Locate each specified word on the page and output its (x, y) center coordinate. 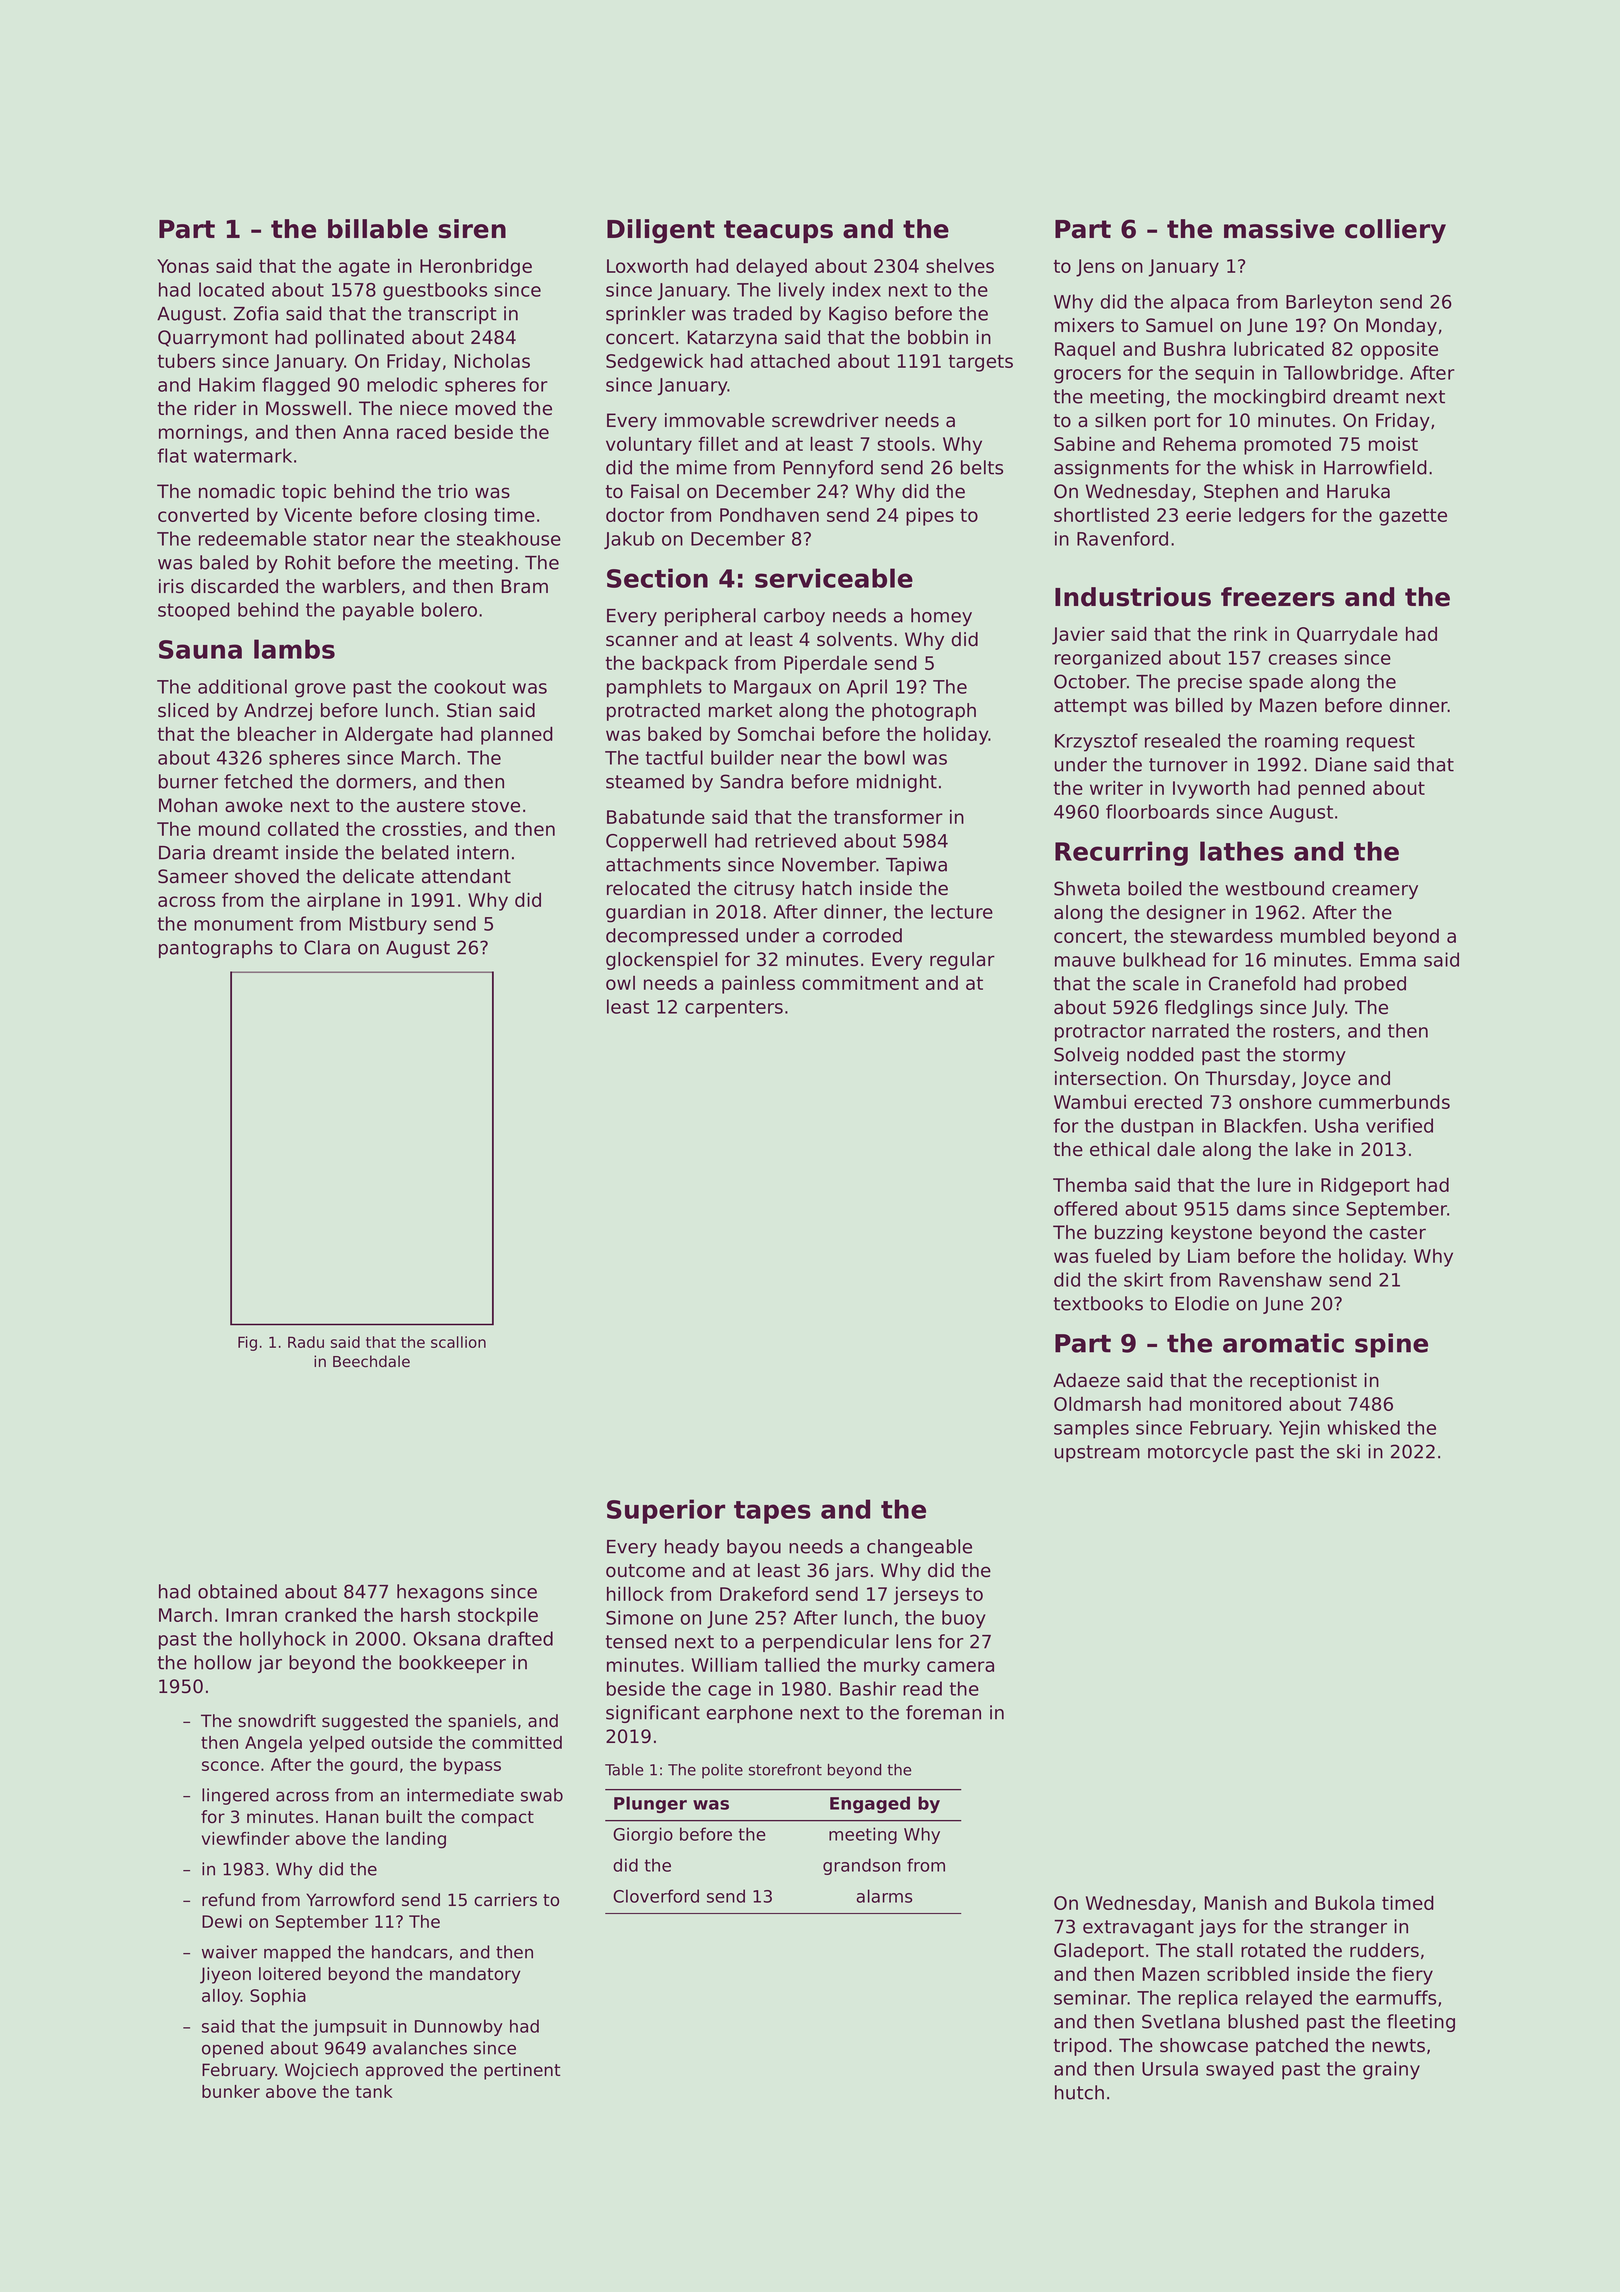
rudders (1384, 1950)
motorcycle (1198, 1453)
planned (517, 735)
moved (485, 408)
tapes (772, 1512)
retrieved (795, 840)
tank (374, 2091)
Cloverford (656, 1896)
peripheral (710, 617)
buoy (964, 1619)
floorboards (1157, 811)
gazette (1413, 517)
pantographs (216, 949)
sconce (230, 1766)
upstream (1097, 1453)
